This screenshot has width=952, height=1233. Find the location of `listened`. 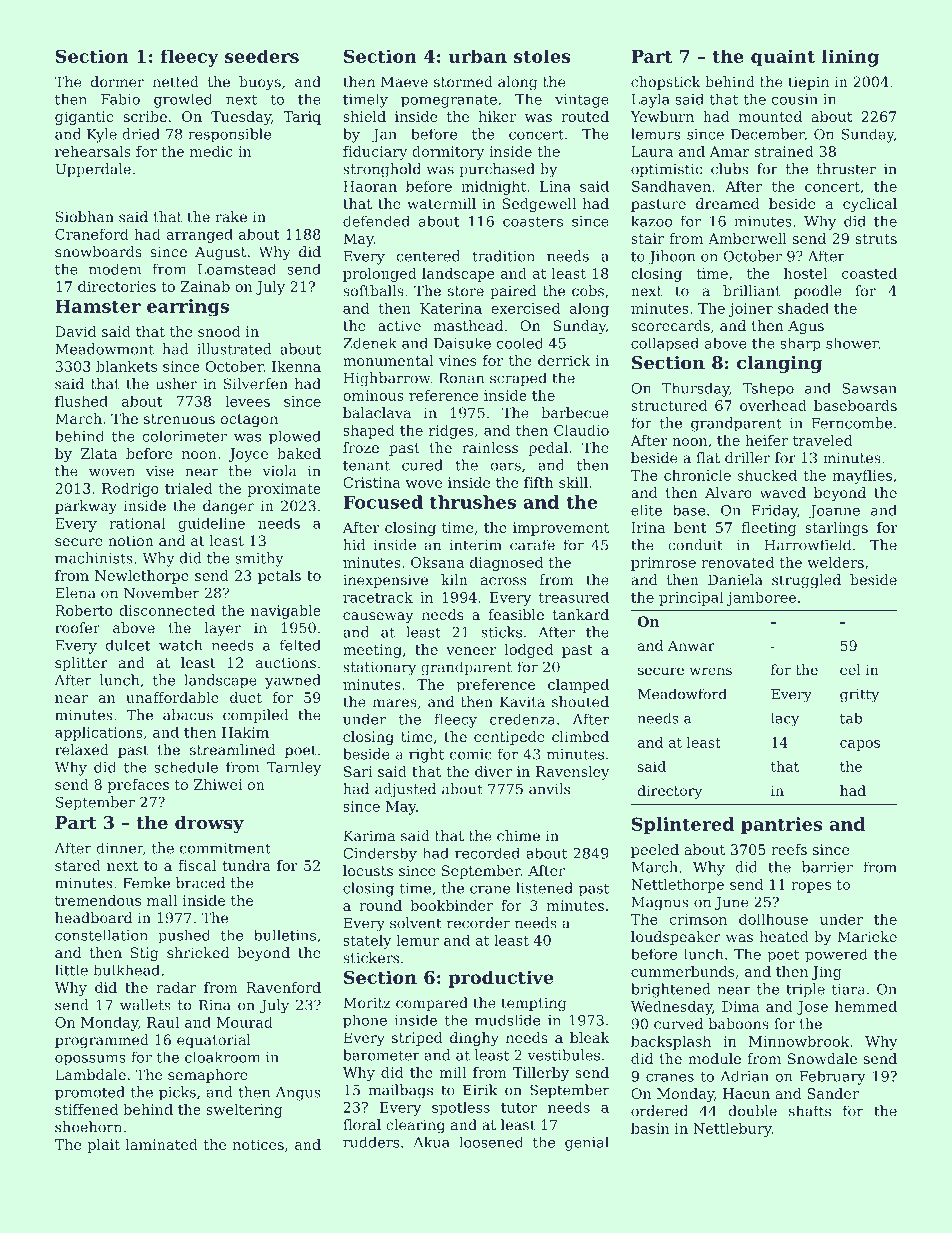

listened is located at coordinates (544, 888).
